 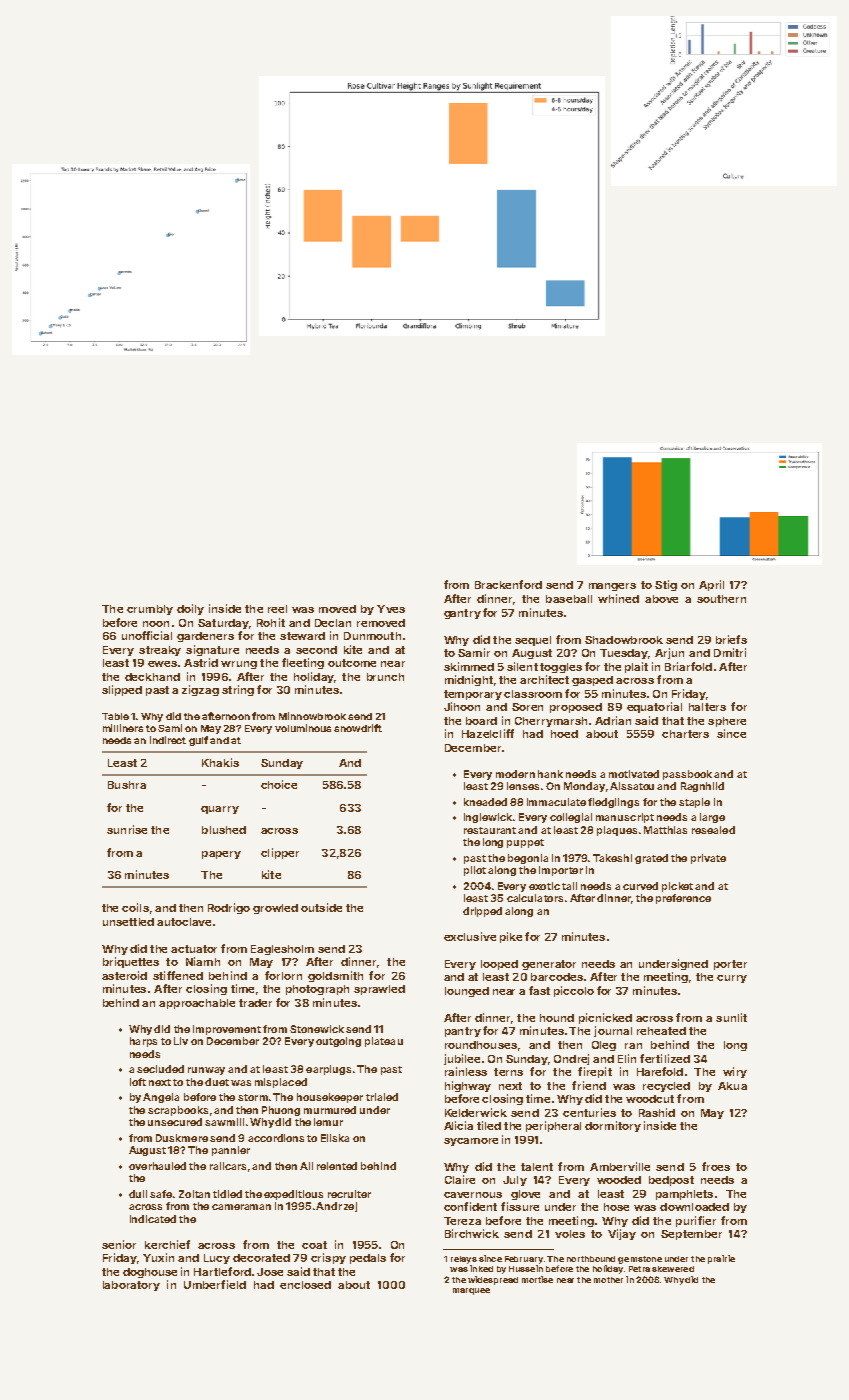 What do you see at coordinates (469, 666) in the page?
I see `skimmed` at bounding box center [469, 666].
